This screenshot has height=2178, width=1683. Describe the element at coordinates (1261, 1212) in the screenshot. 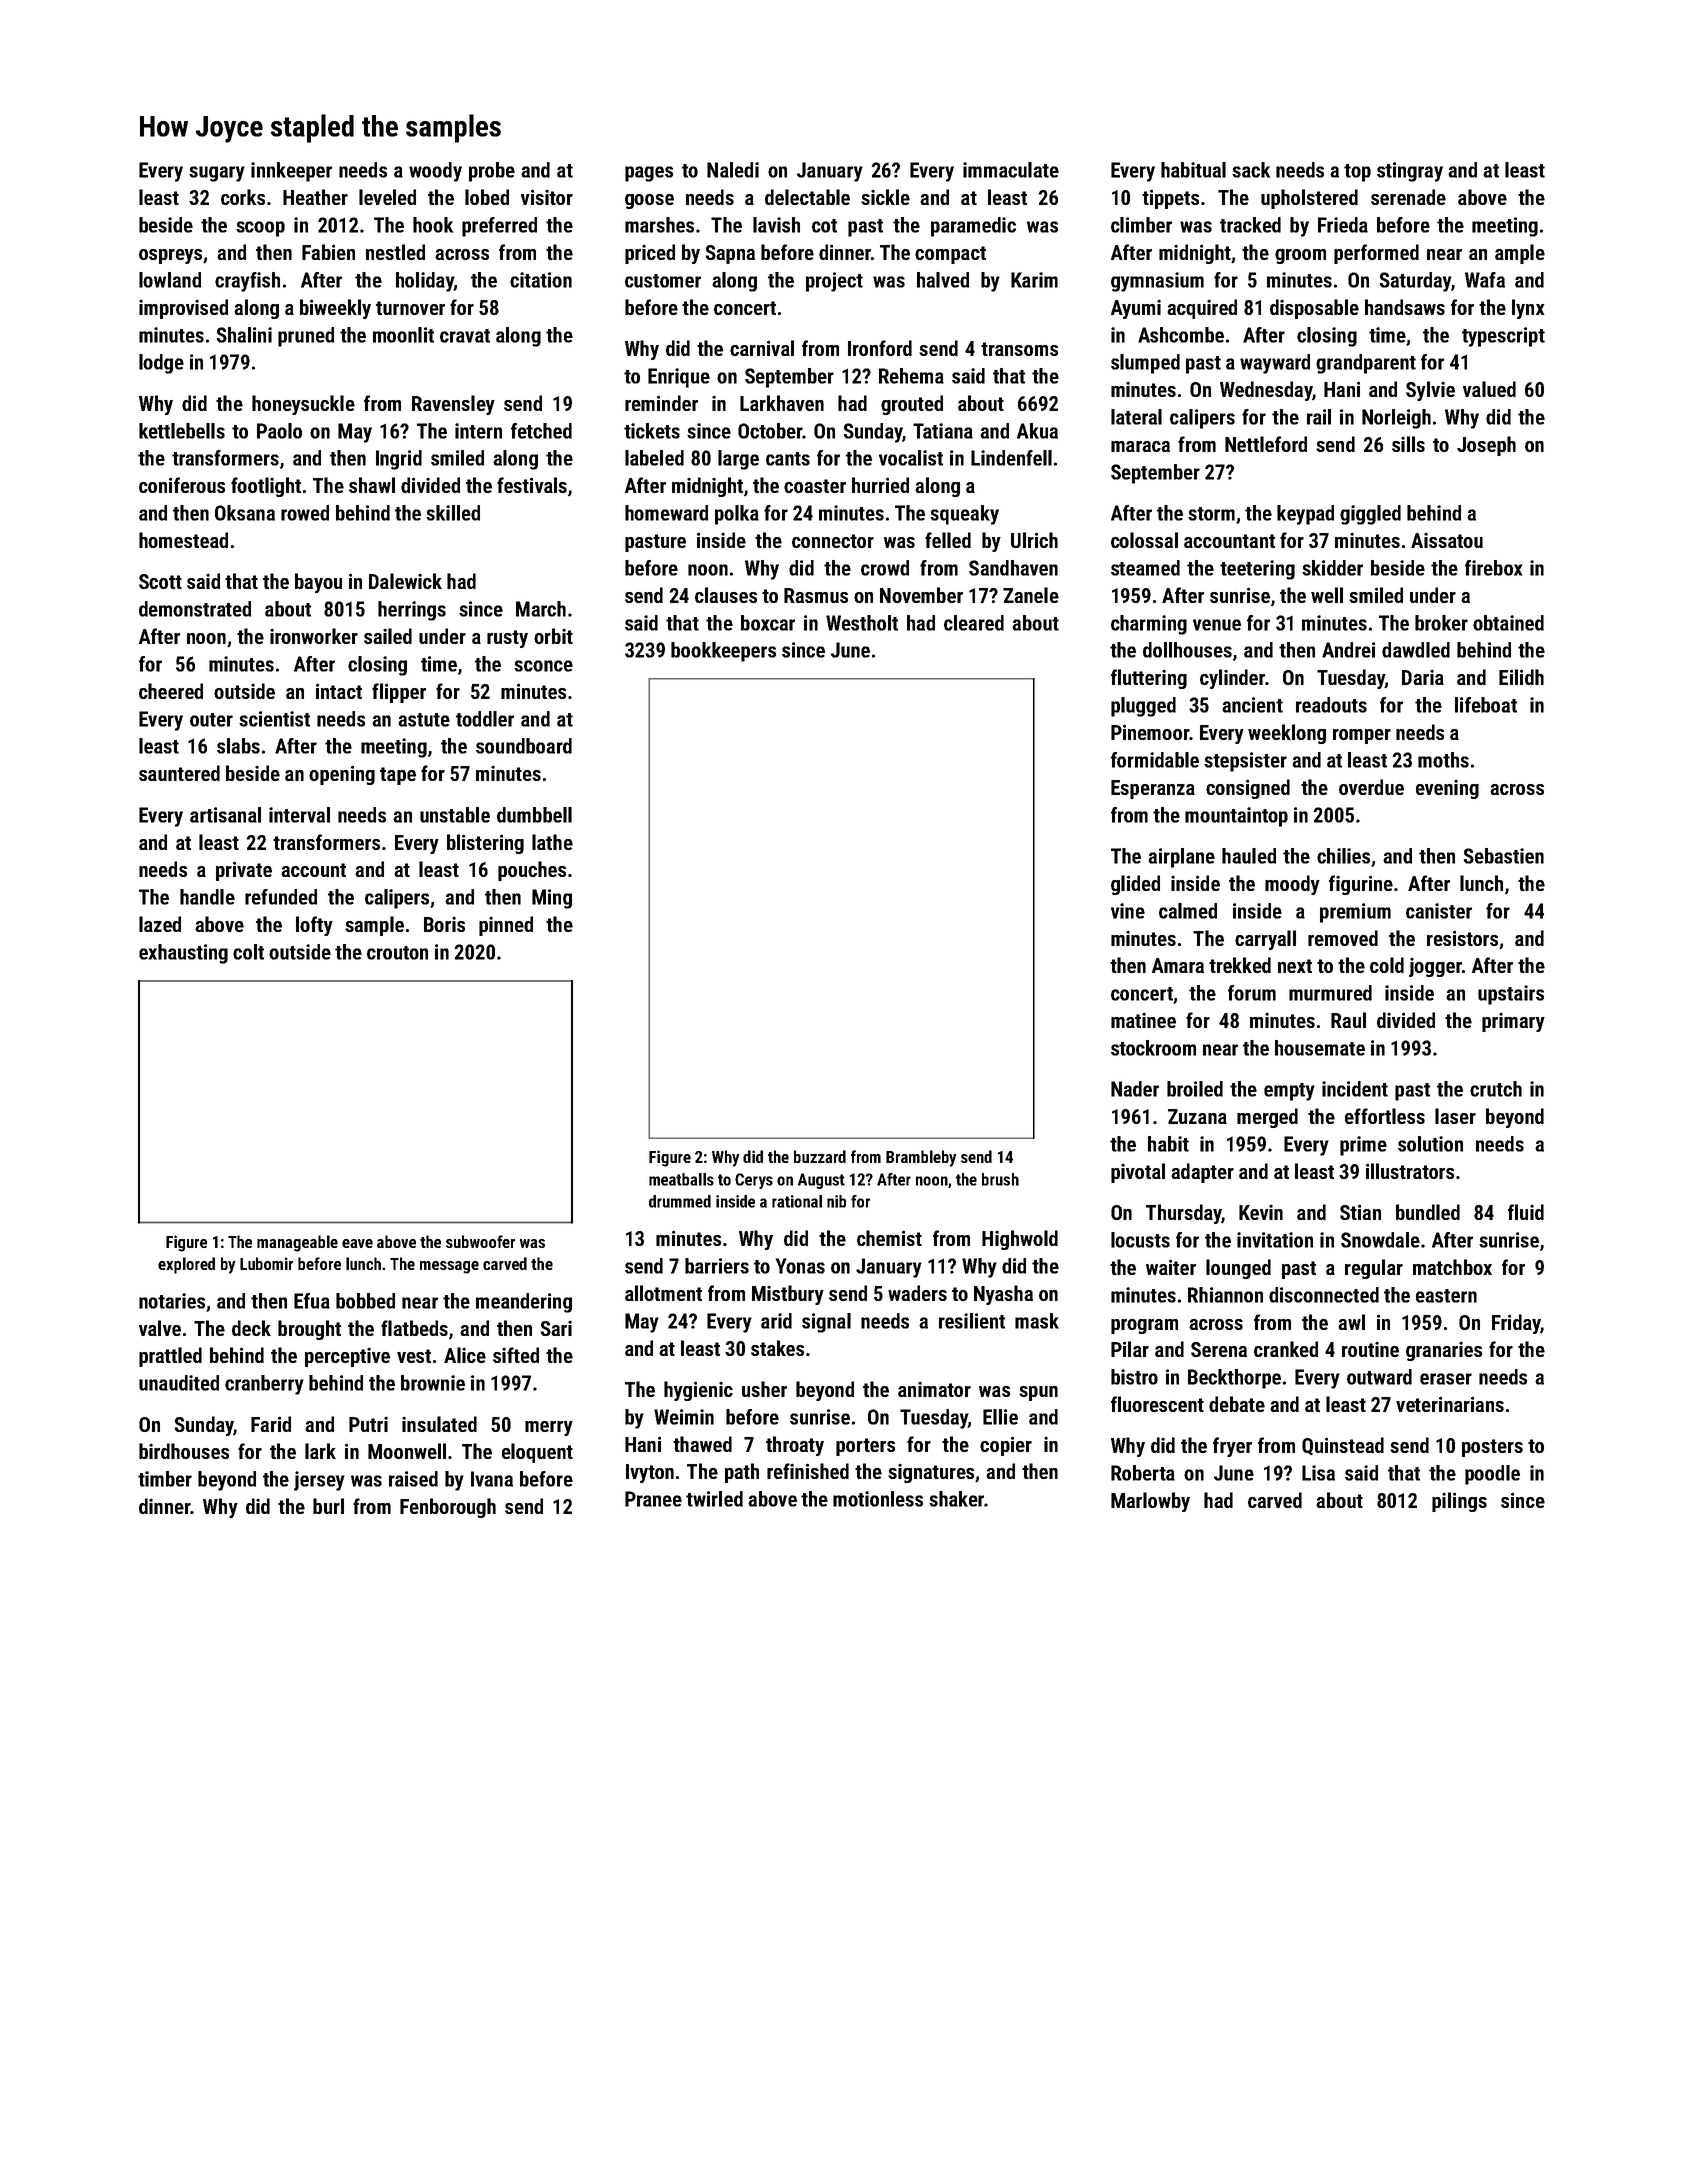

I see `Kevin` at that location.
